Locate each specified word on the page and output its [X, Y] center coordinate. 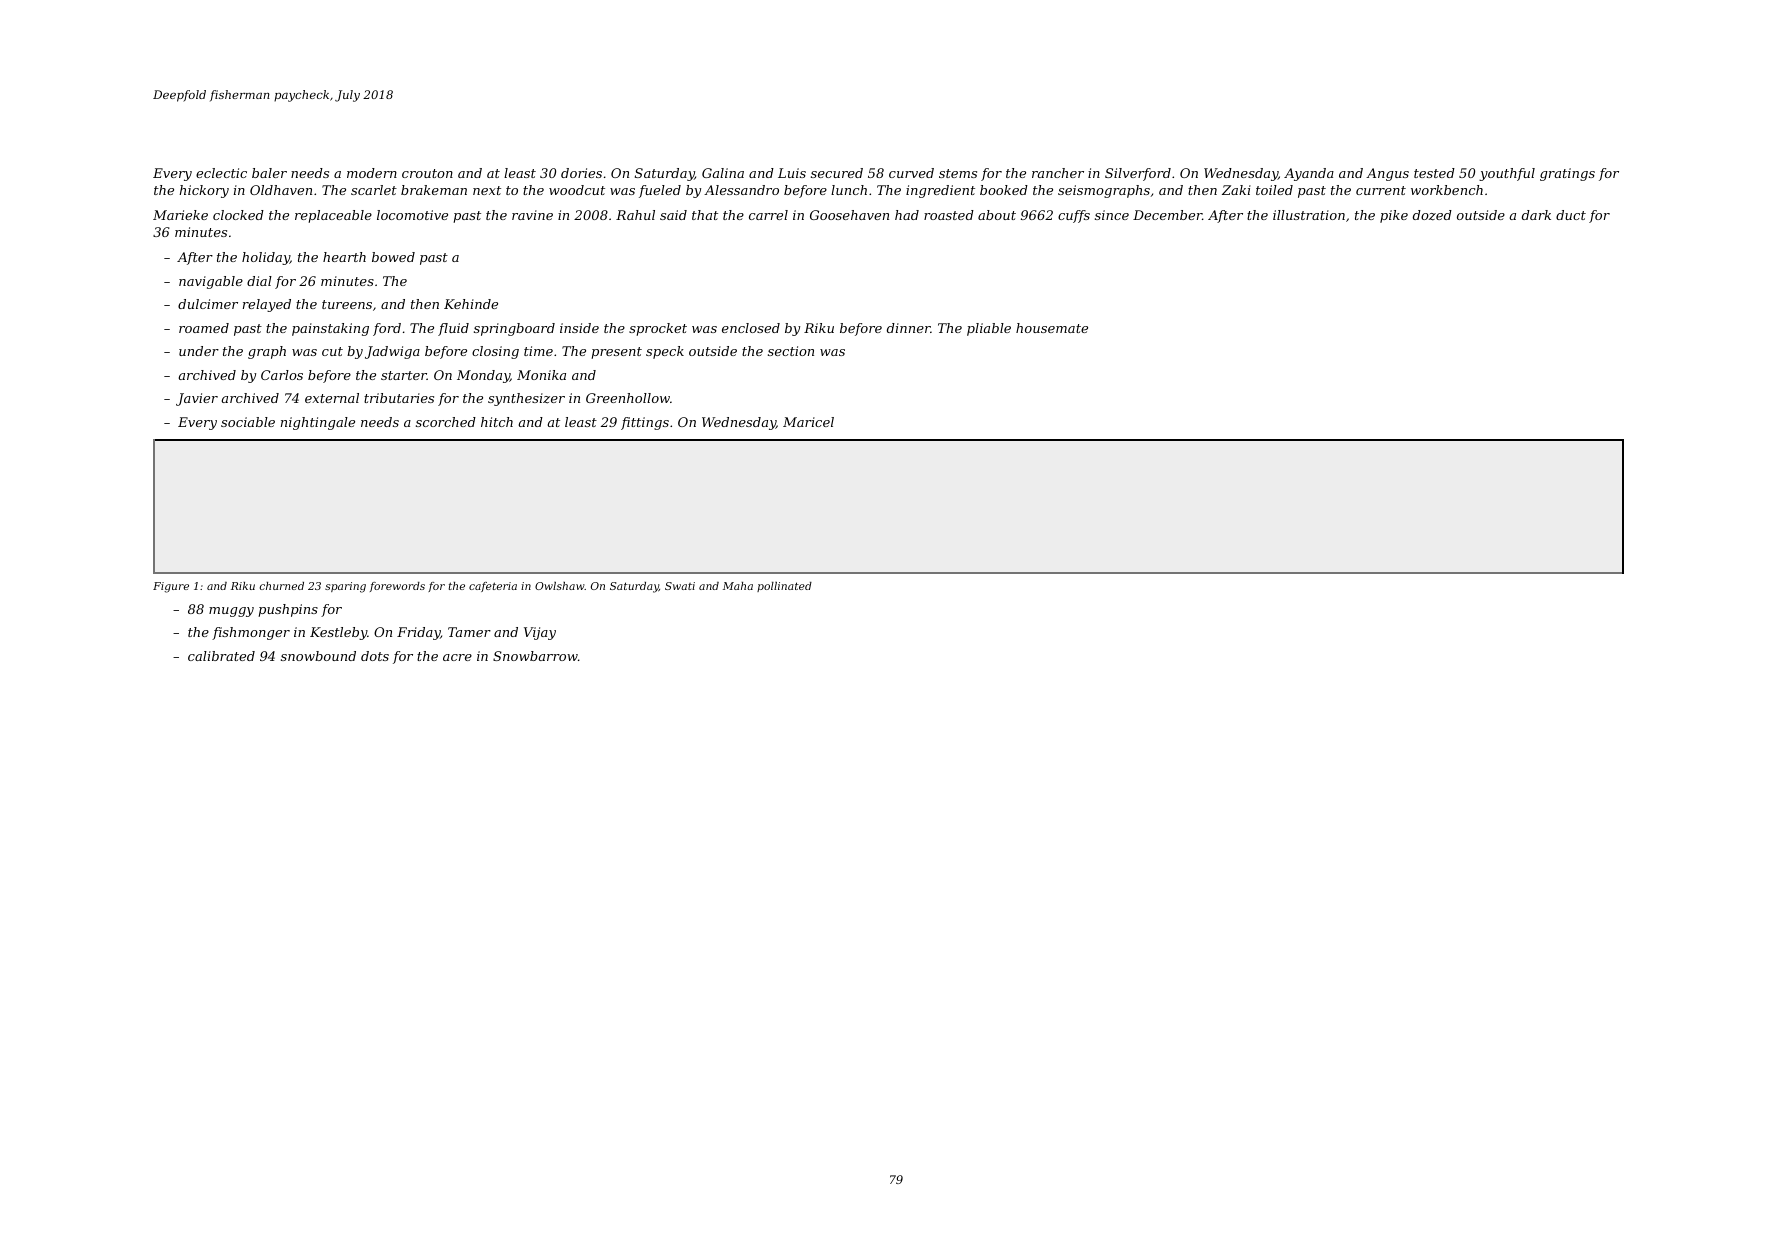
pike [1394, 216]
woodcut [577, 190]
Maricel [808, 422]
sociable [248, 422]
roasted [949, 215]
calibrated [221, 656]
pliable [989, 329]
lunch [849, 190]
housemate [1052, 328]
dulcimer [208, 304]
